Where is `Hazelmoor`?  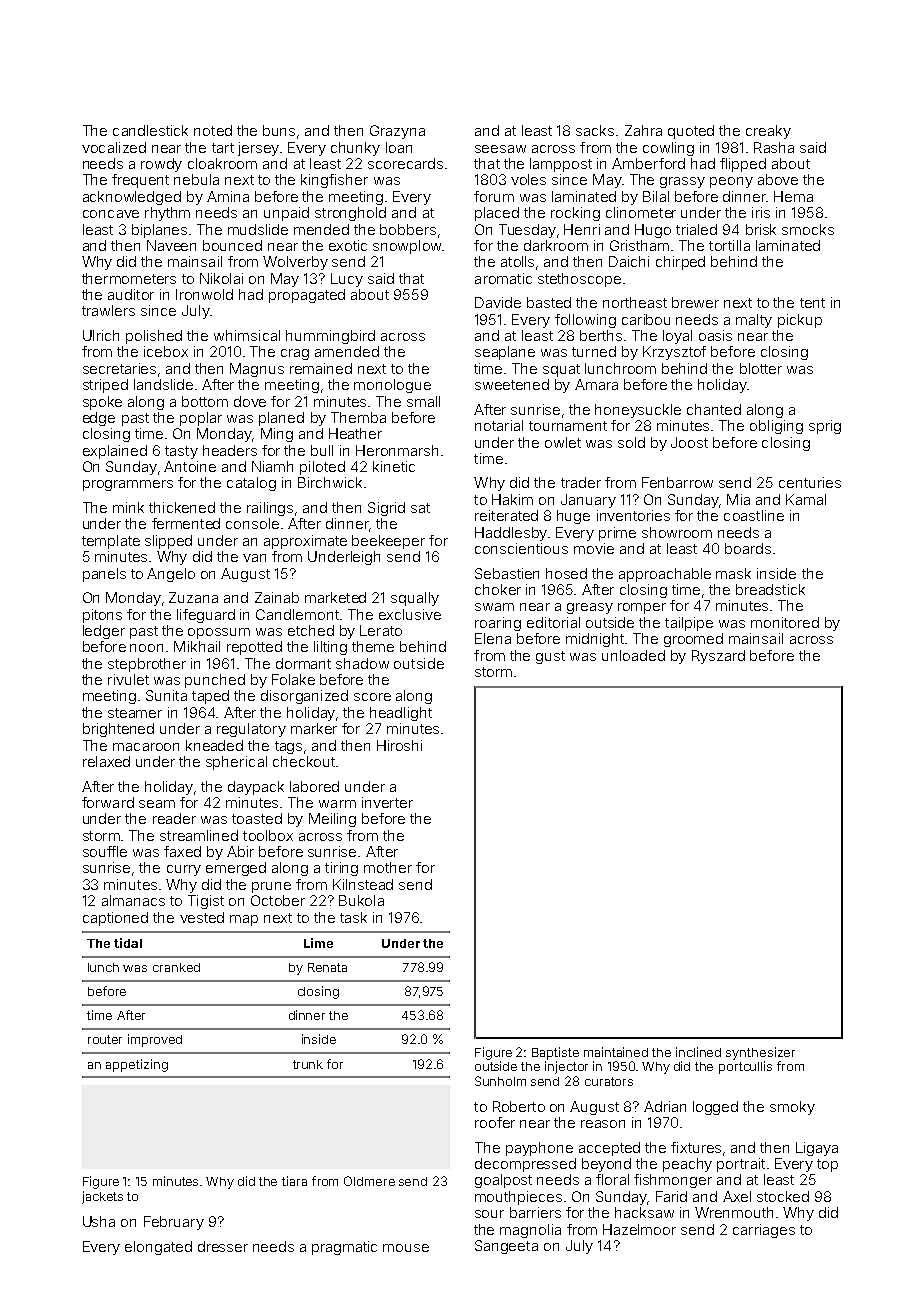 Hazelmoor is located at coordinates (639, 1229).
